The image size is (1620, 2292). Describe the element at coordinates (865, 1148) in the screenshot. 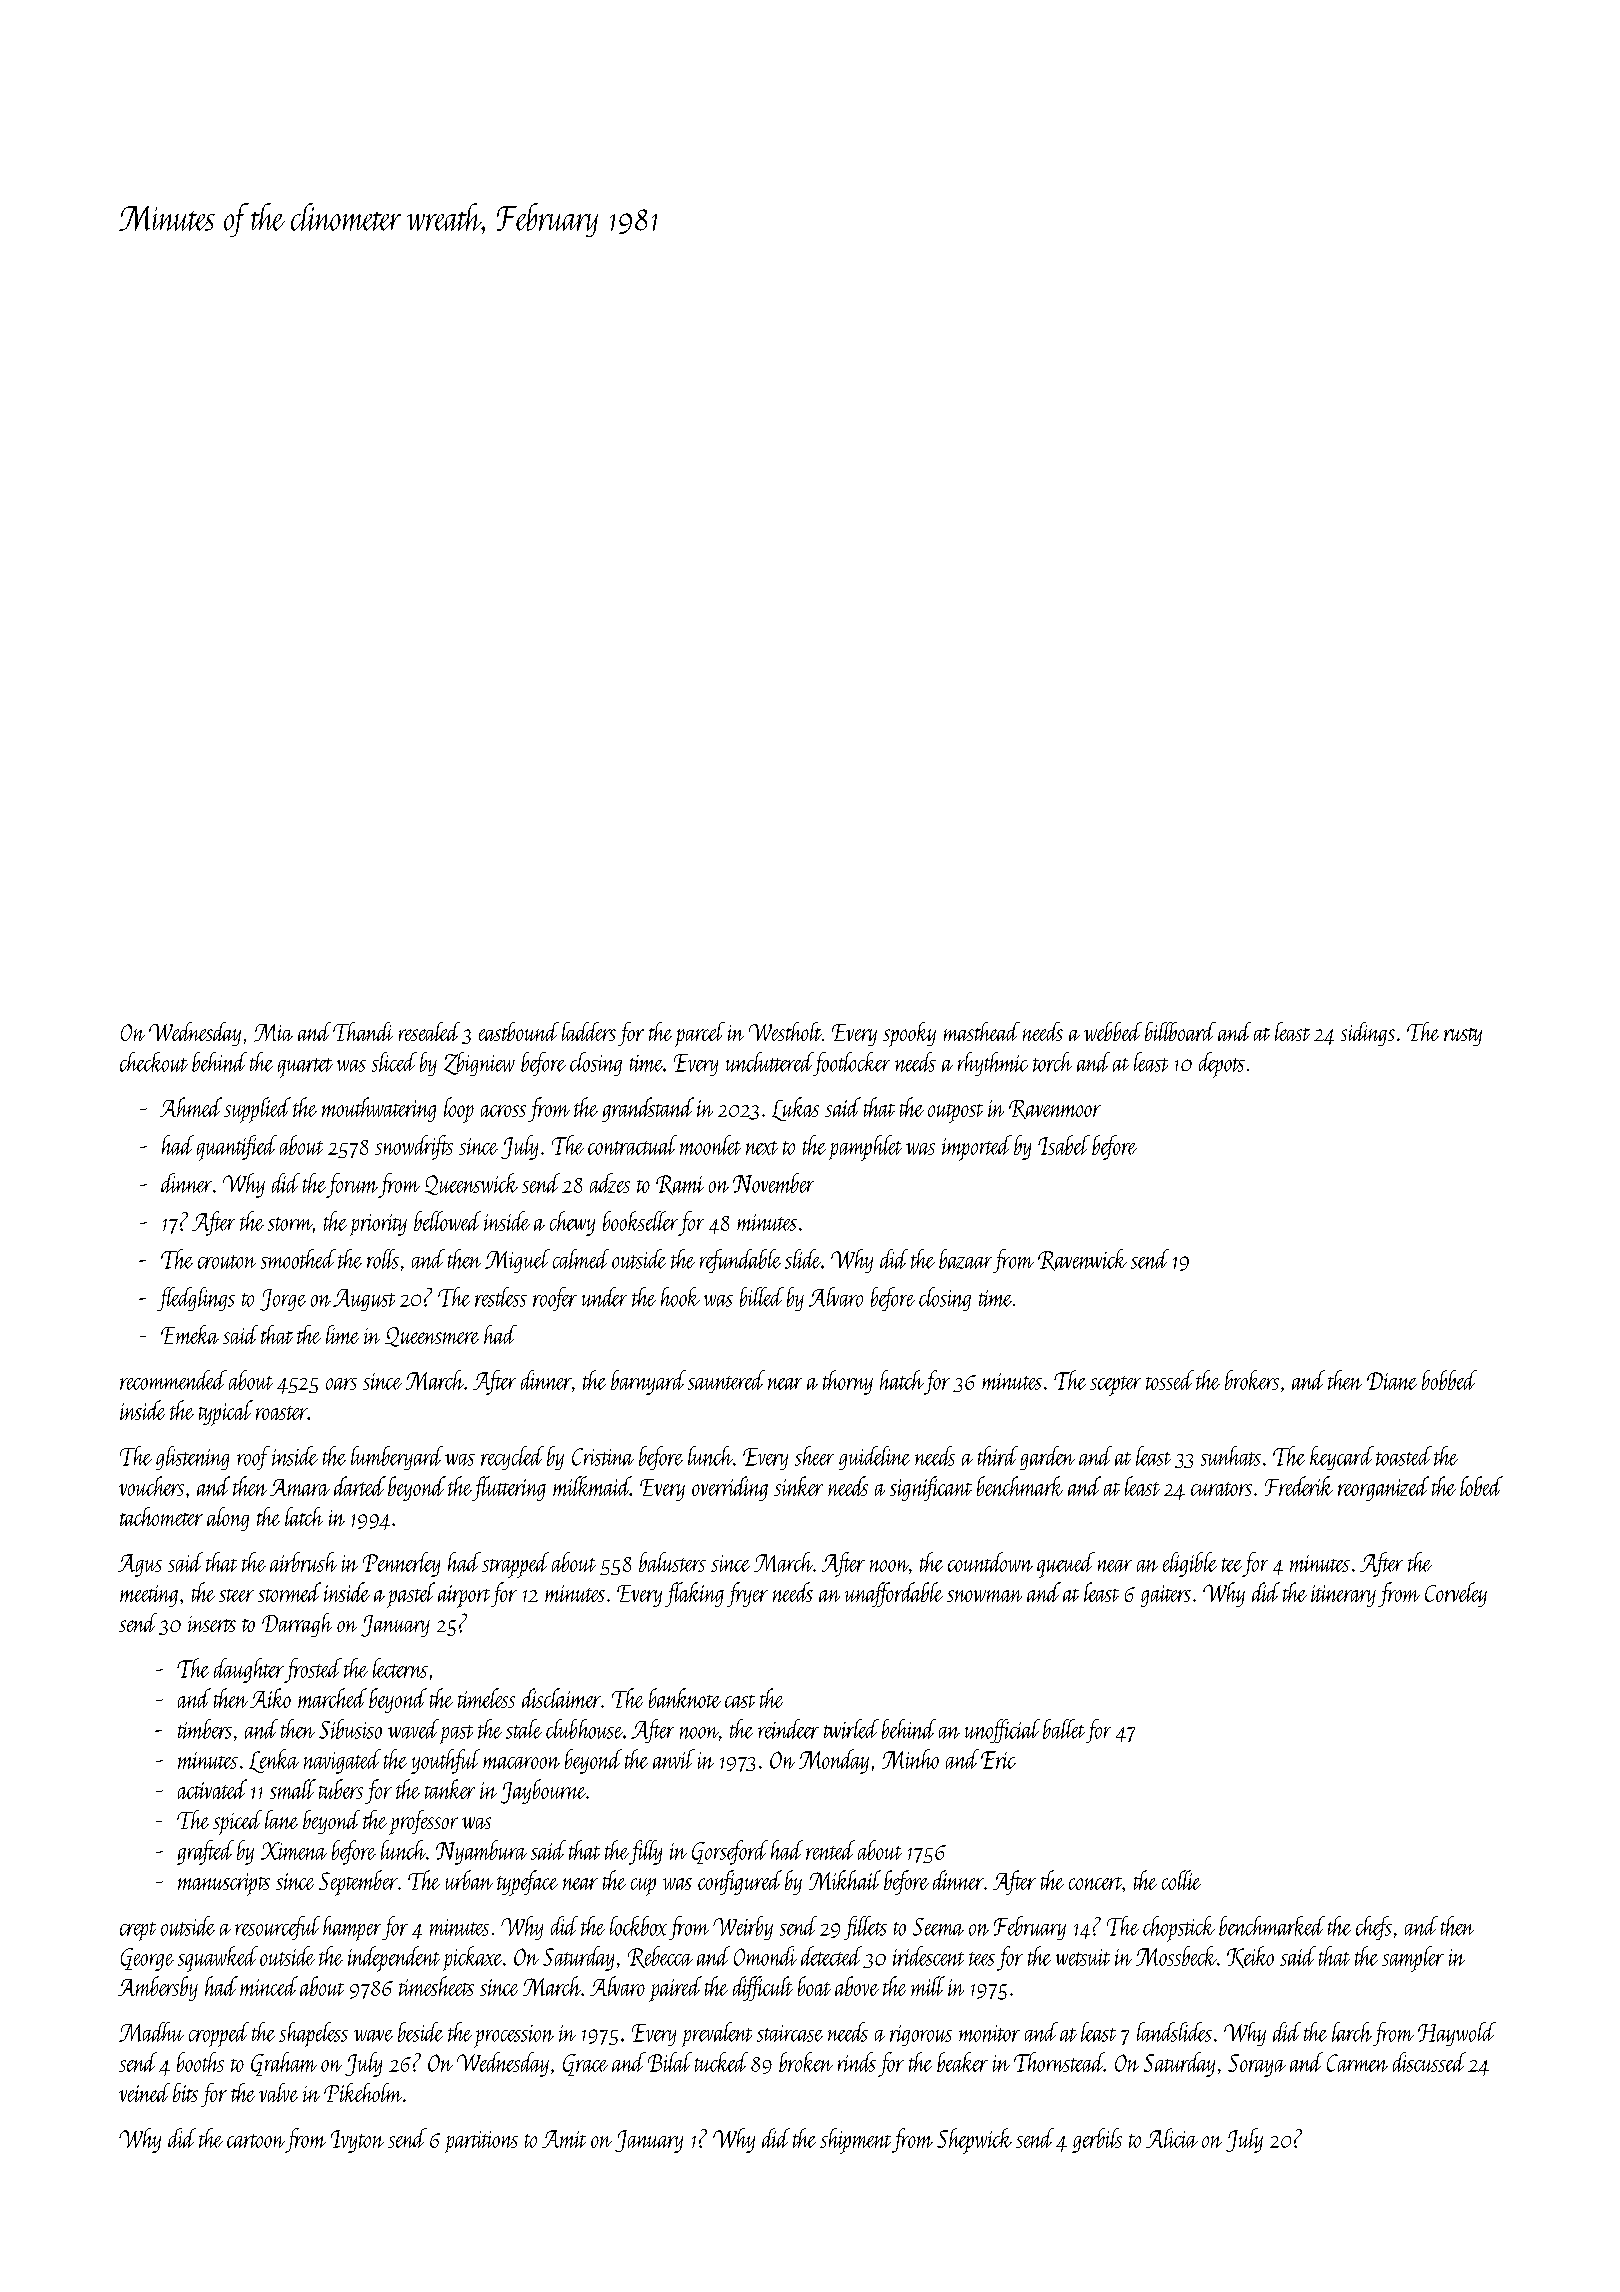

I see `pamphlet` at that location.
